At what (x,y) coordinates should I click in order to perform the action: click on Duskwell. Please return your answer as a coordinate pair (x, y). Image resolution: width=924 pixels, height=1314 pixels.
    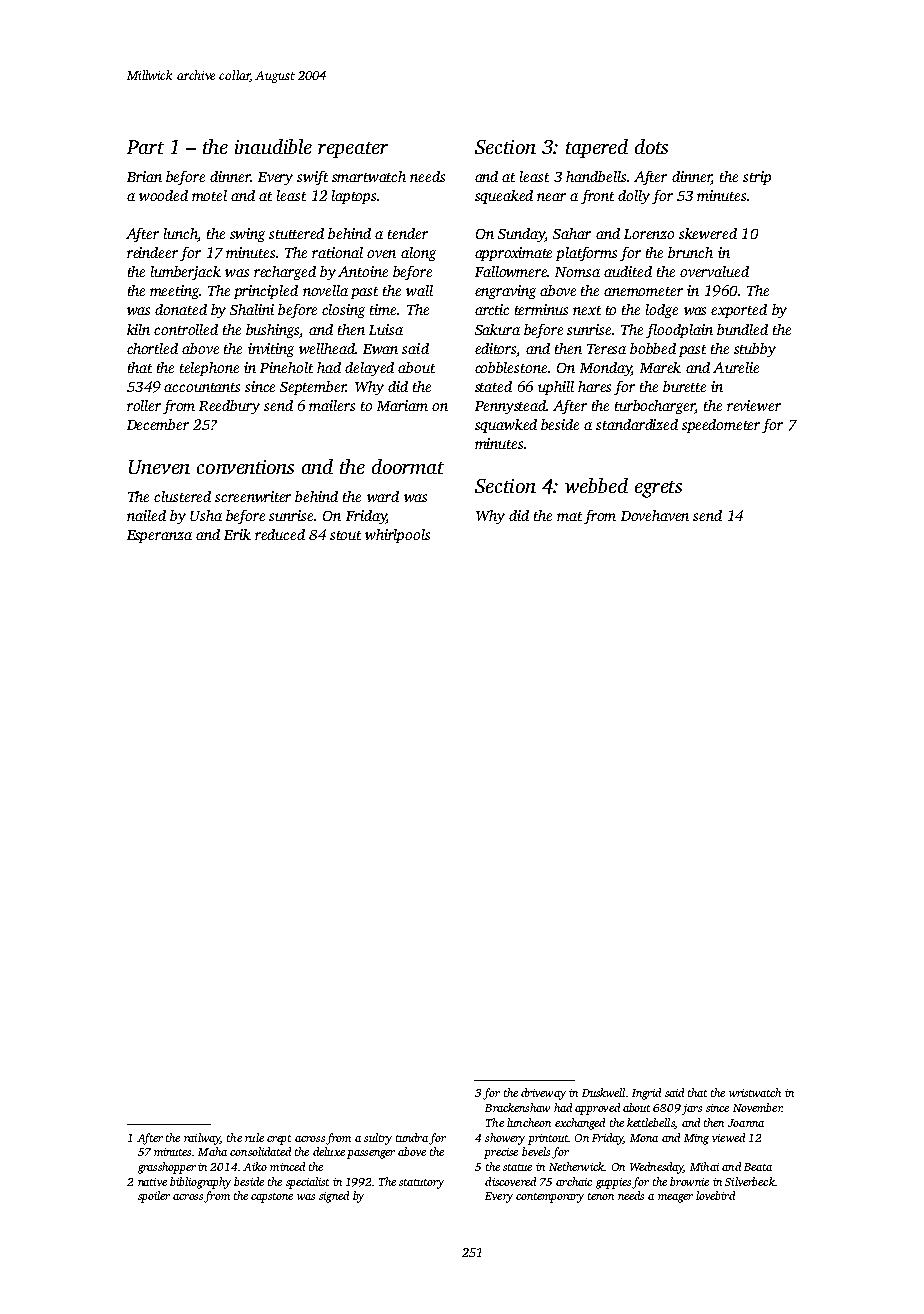
    Looking at the image, I should click on (603, 1092).
